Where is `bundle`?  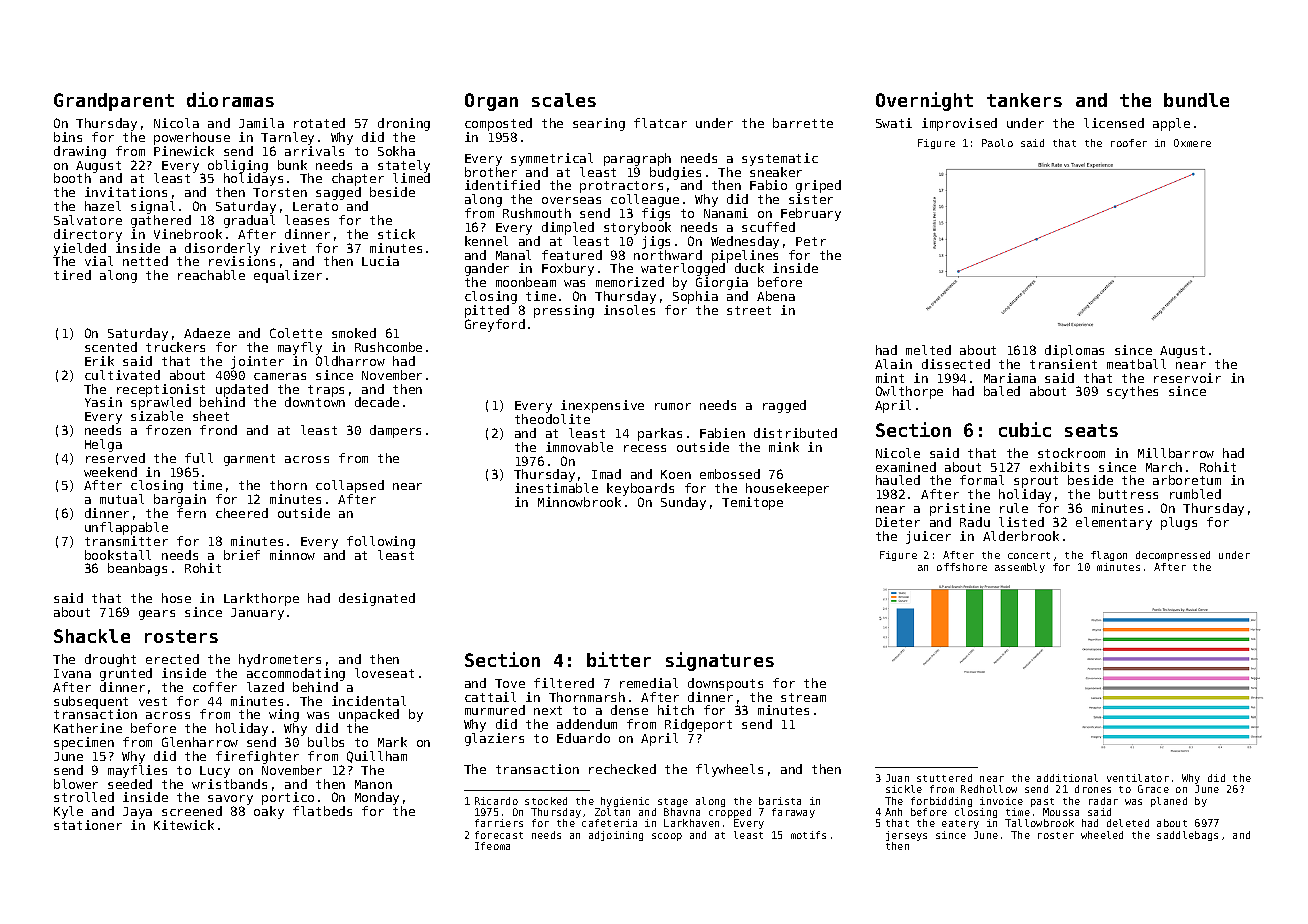
bundle is located at coordinates (1196, 100).
